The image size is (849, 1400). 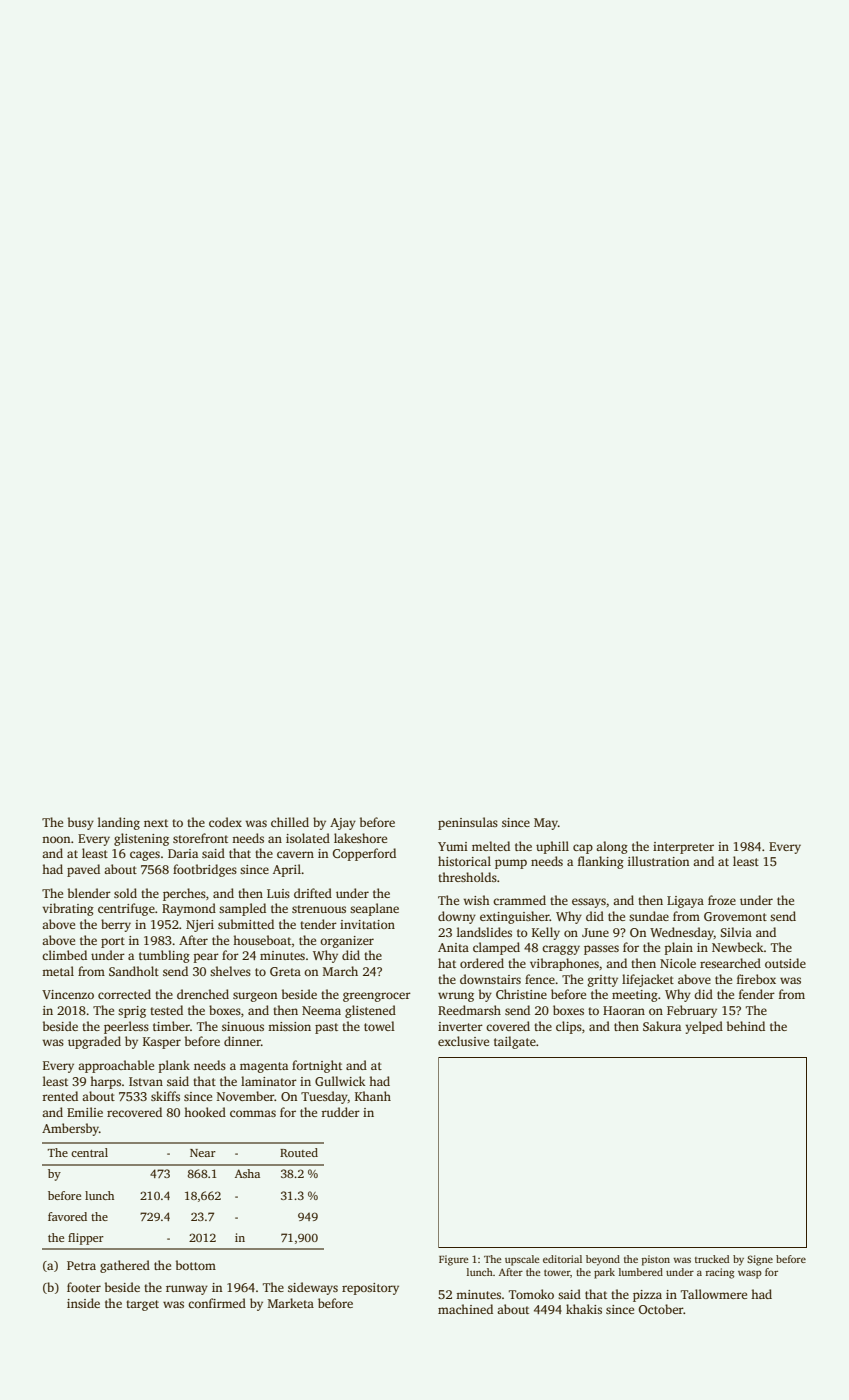 What do you see at coordinates (146, 1081) in the screenshot?
I see `Istvan` at bounding box center [146, 1081].
